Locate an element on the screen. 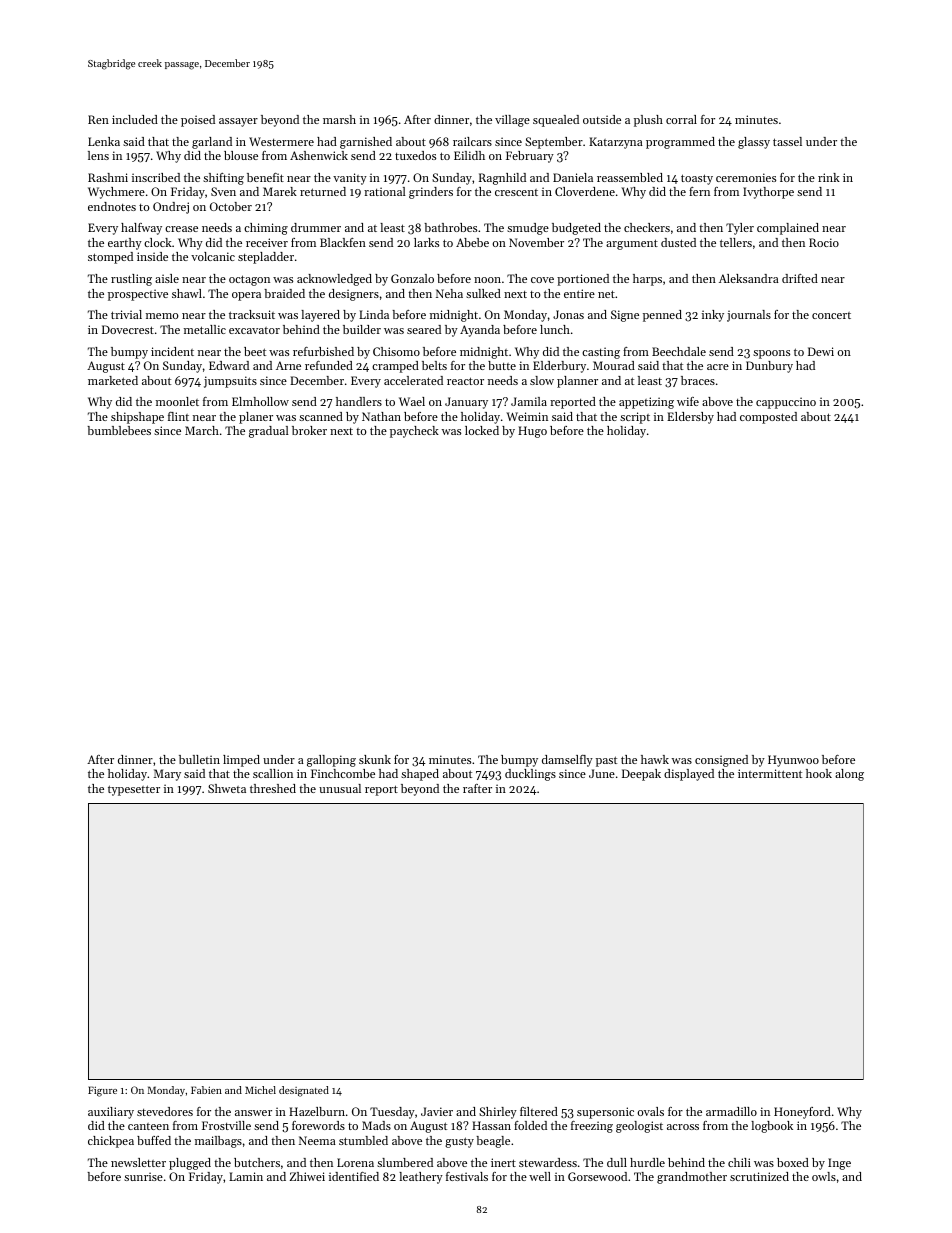 The image size is (952, 1233). village is located at coordinates (512, 121).
